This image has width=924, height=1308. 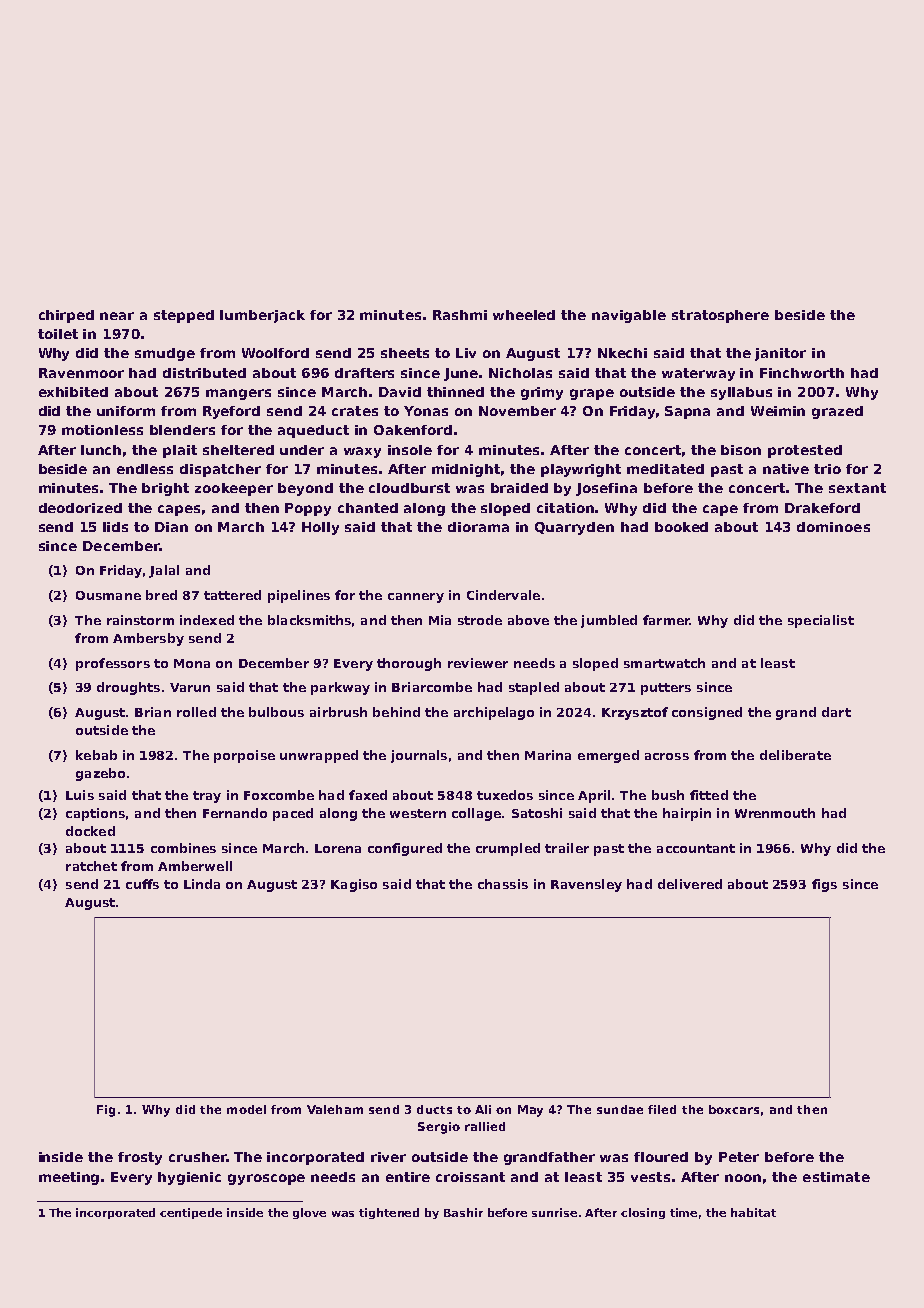 I want to click on cloudburst, so click(x=409, y=488).
